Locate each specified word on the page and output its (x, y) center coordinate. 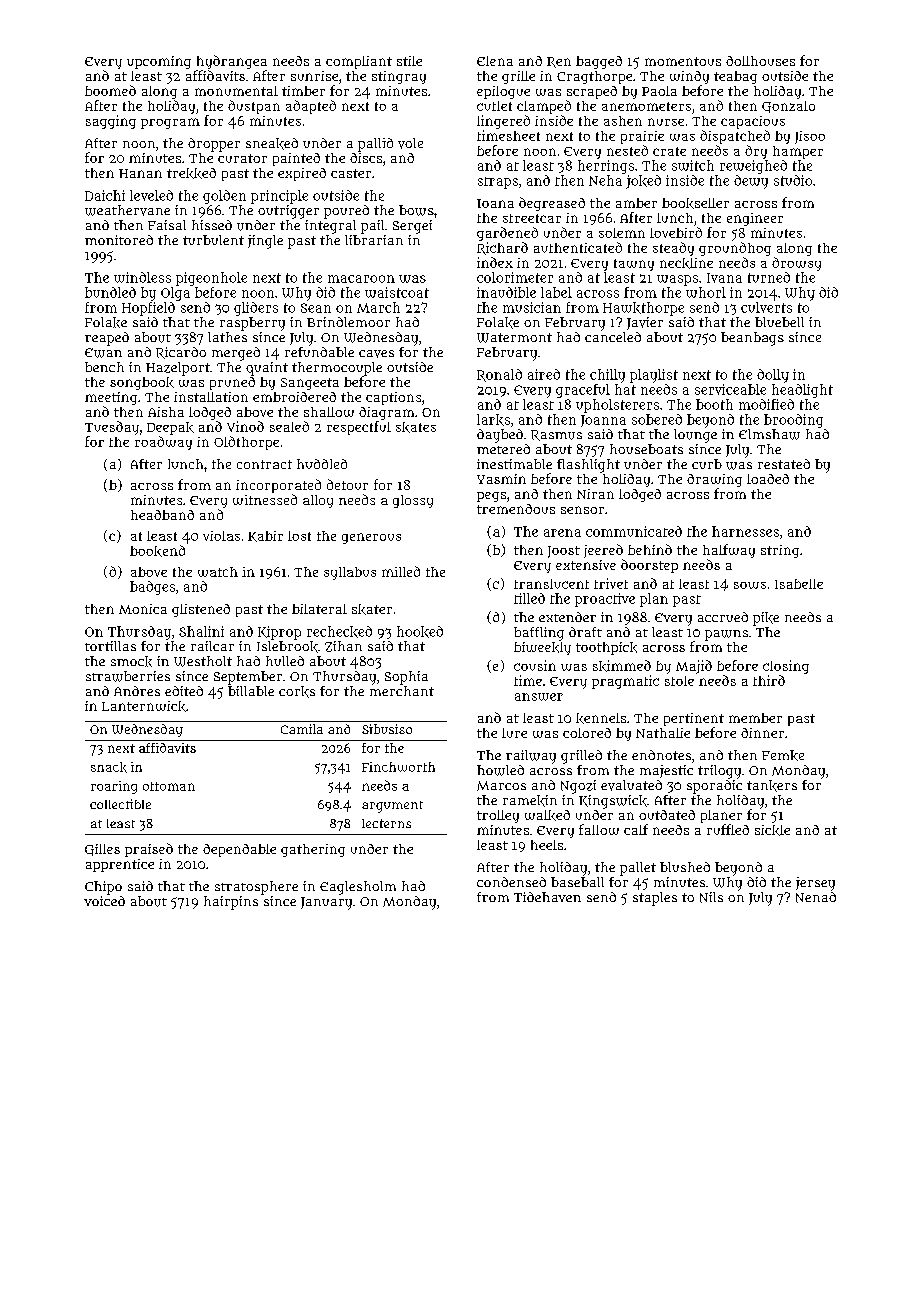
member (755, 718)
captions (393, 398)
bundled (110, 292)
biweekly (542, 648)
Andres (137, 691)
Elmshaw (769, 434)
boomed (110, 90)
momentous (683, 61)
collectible (120, 804)
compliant (359, 62)
